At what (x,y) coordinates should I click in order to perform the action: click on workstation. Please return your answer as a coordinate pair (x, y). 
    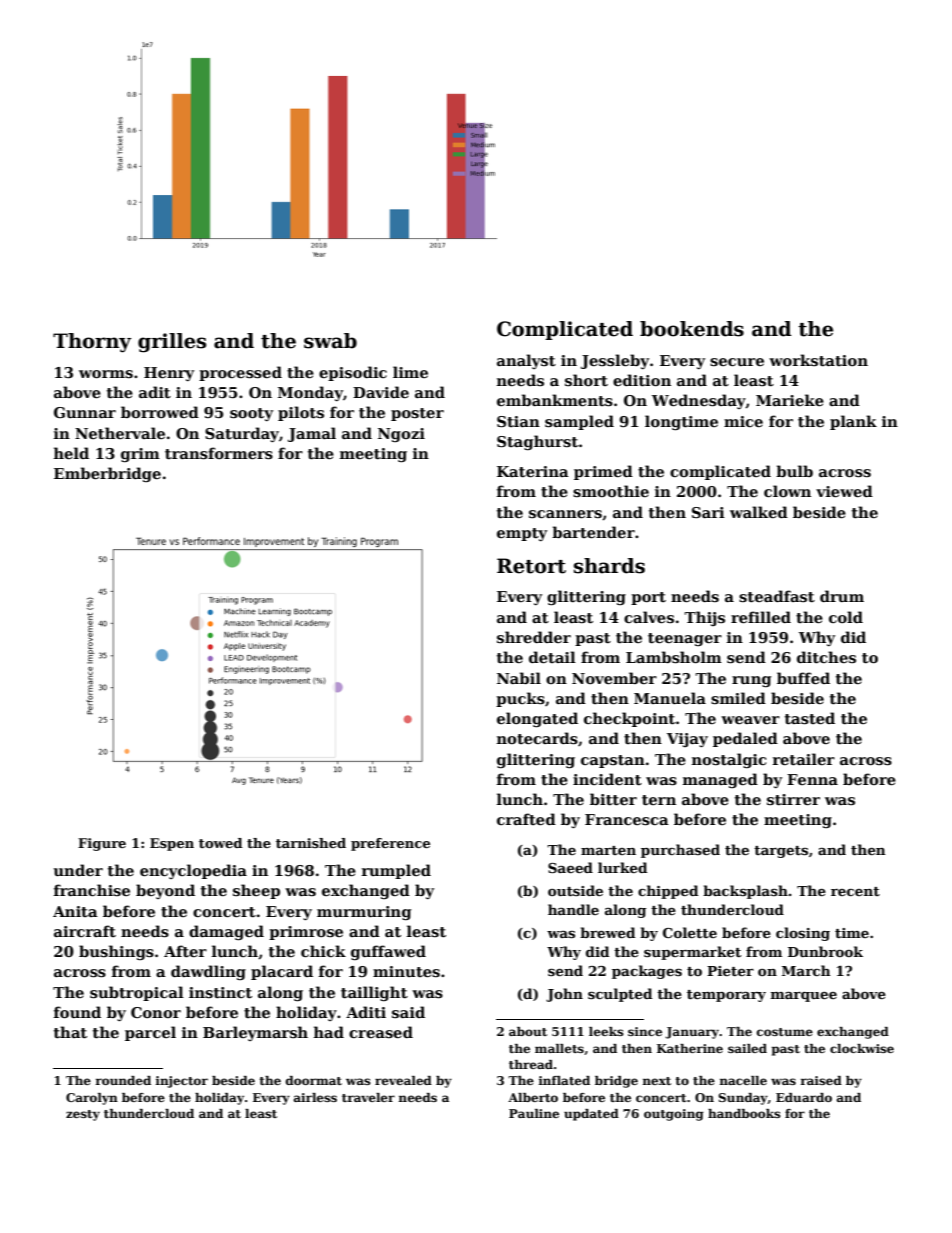
    Looking at the image, I should click on (818, 360).
